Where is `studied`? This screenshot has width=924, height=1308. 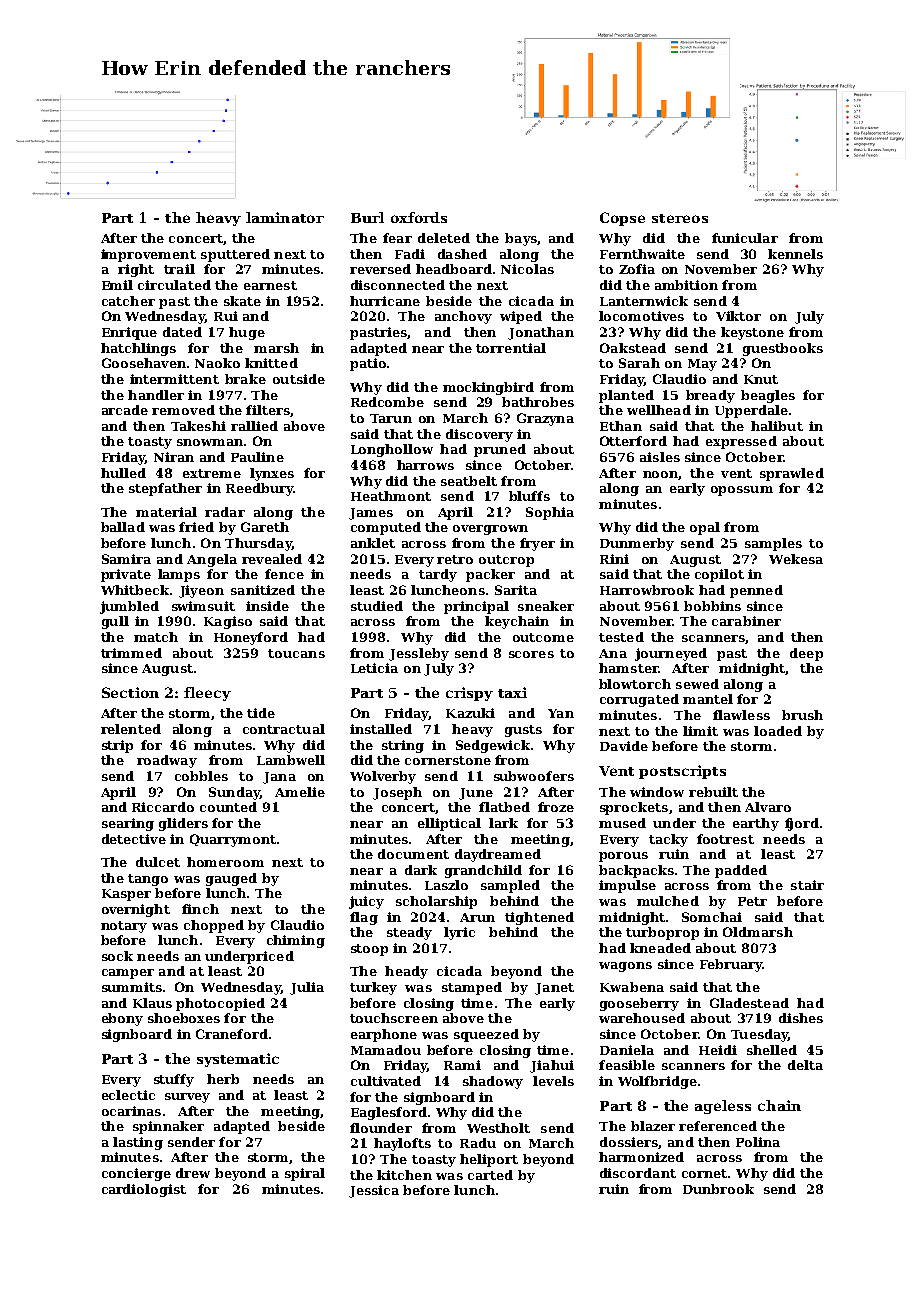
studied is located at coordinates (377, 606).
